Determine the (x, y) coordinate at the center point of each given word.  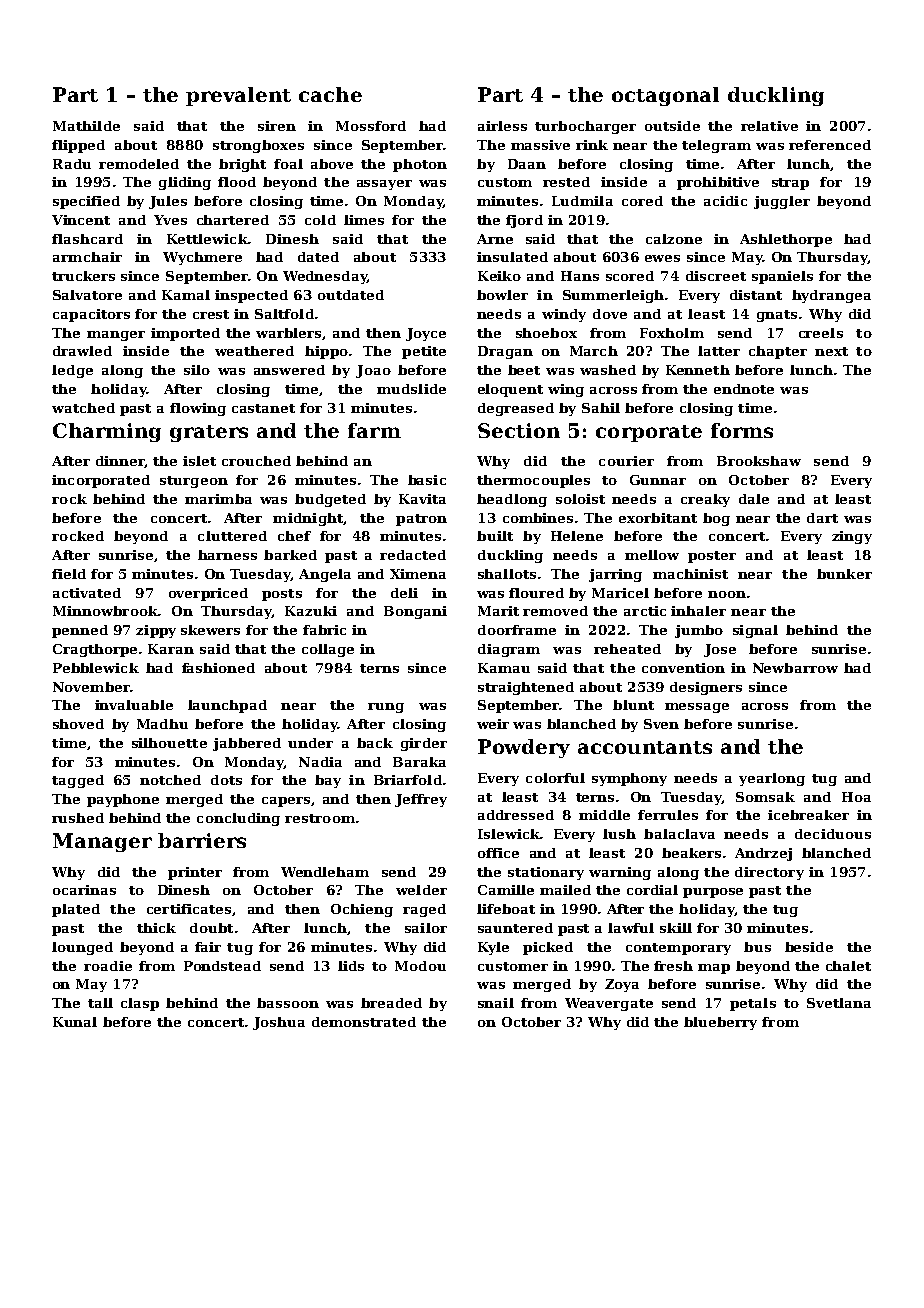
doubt (211, 928)
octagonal (665, 96)
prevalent (238, 96)
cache (330, 94)
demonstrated (364, 1022)
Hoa (856, 797)
